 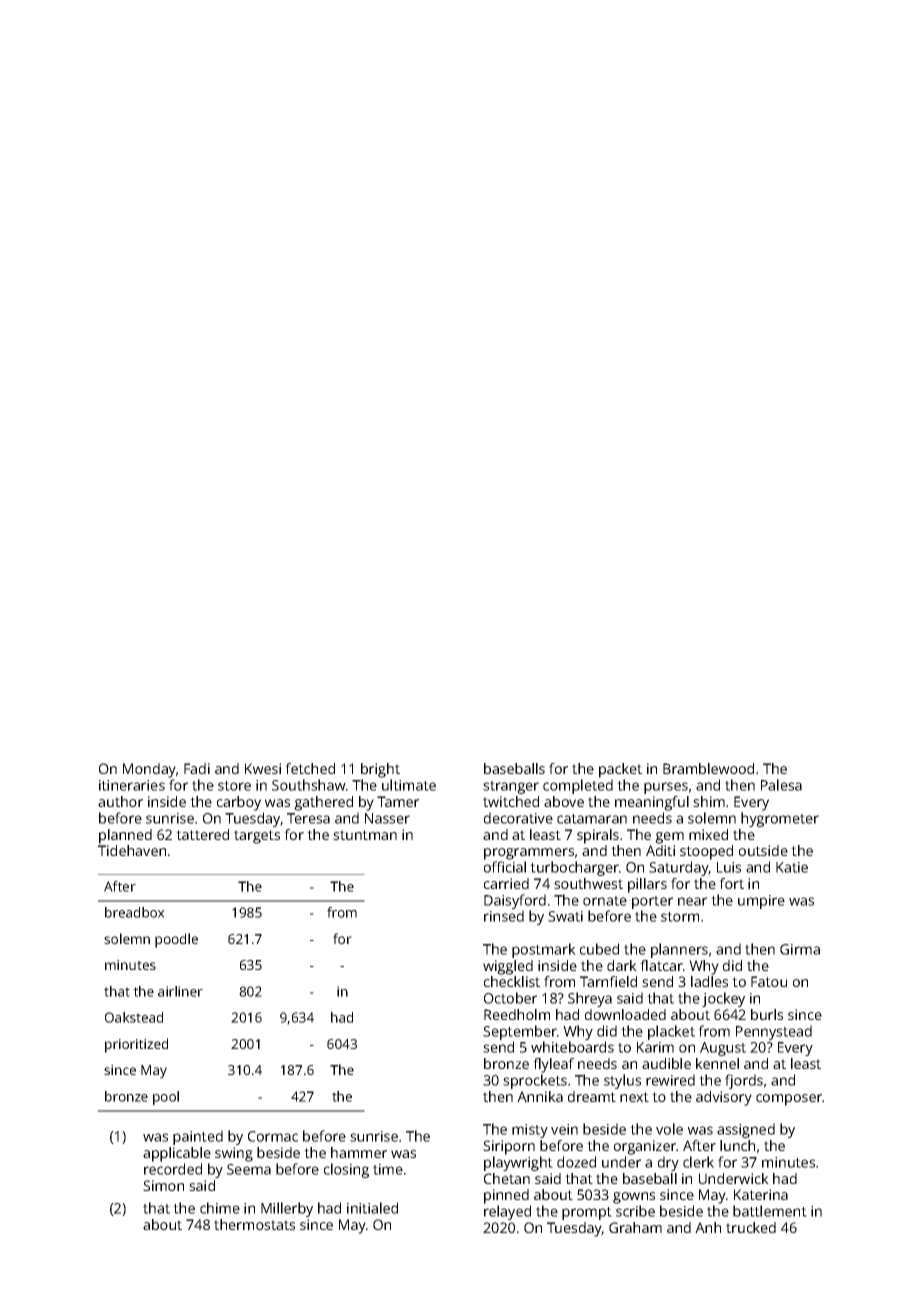 I want to click on author, so click(x=120, y=801).
